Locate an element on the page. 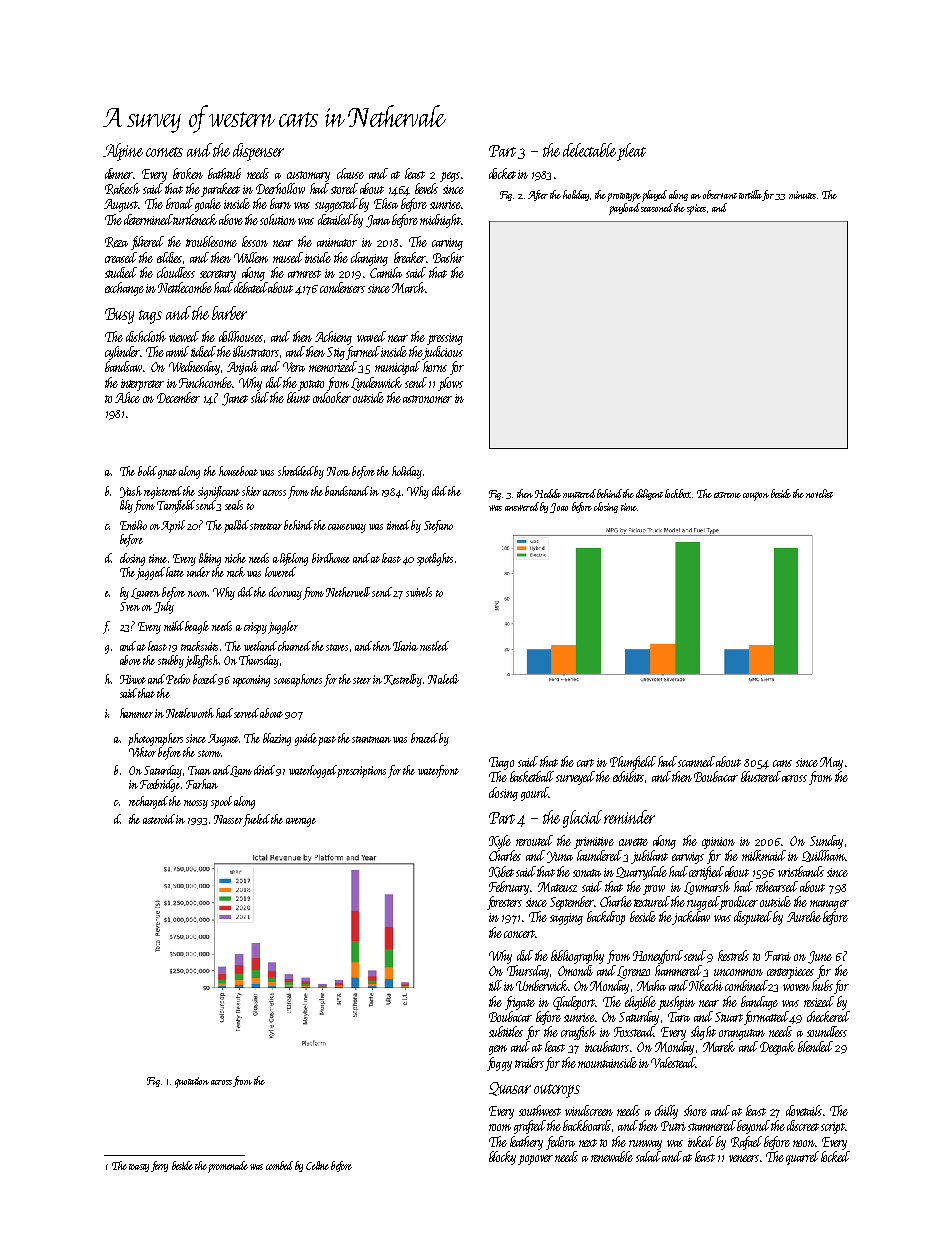 The width and height of the image is (952, 1233). room is located at coordinates (500, 1127).
